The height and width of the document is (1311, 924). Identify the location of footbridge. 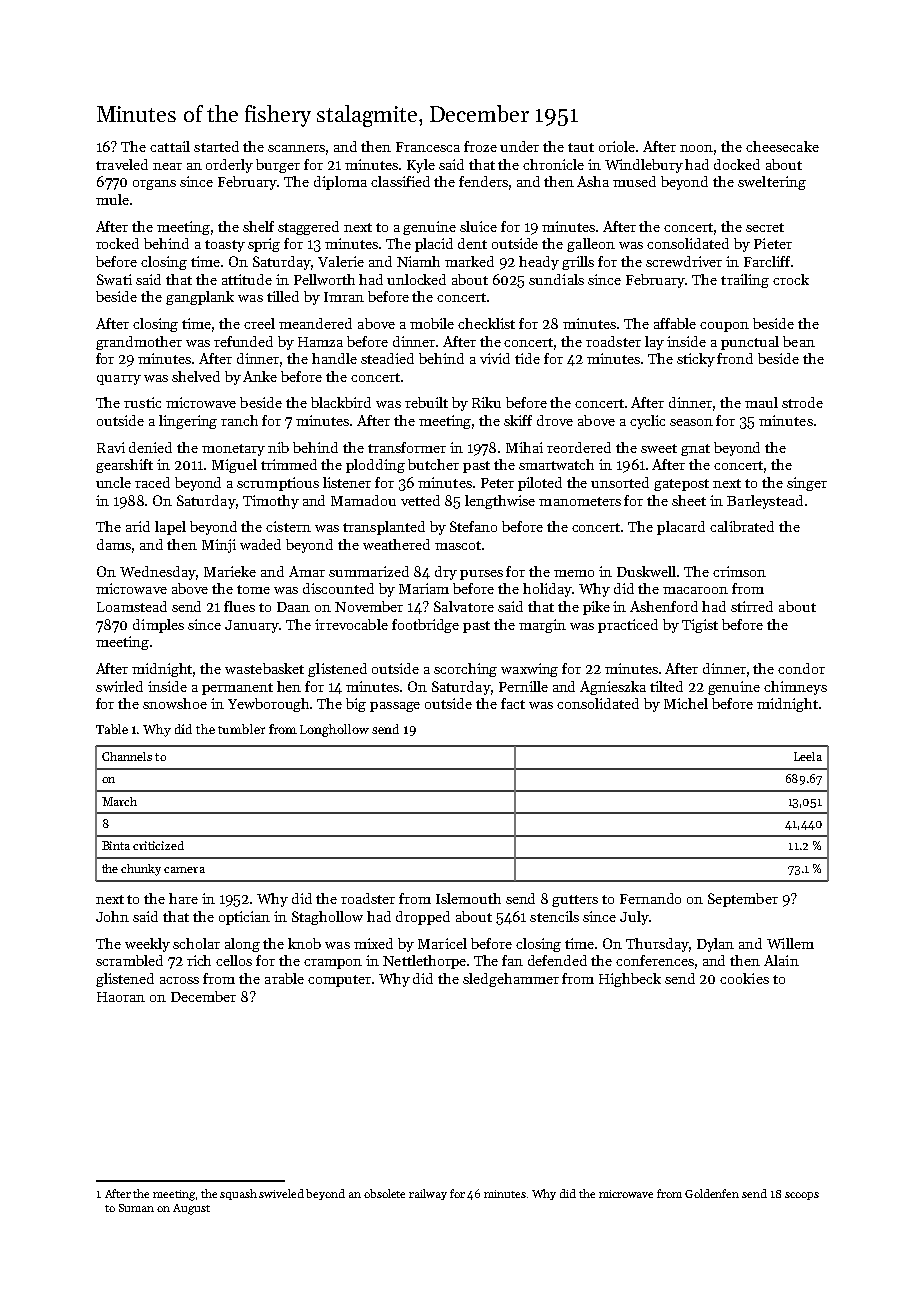
(425, 626).
